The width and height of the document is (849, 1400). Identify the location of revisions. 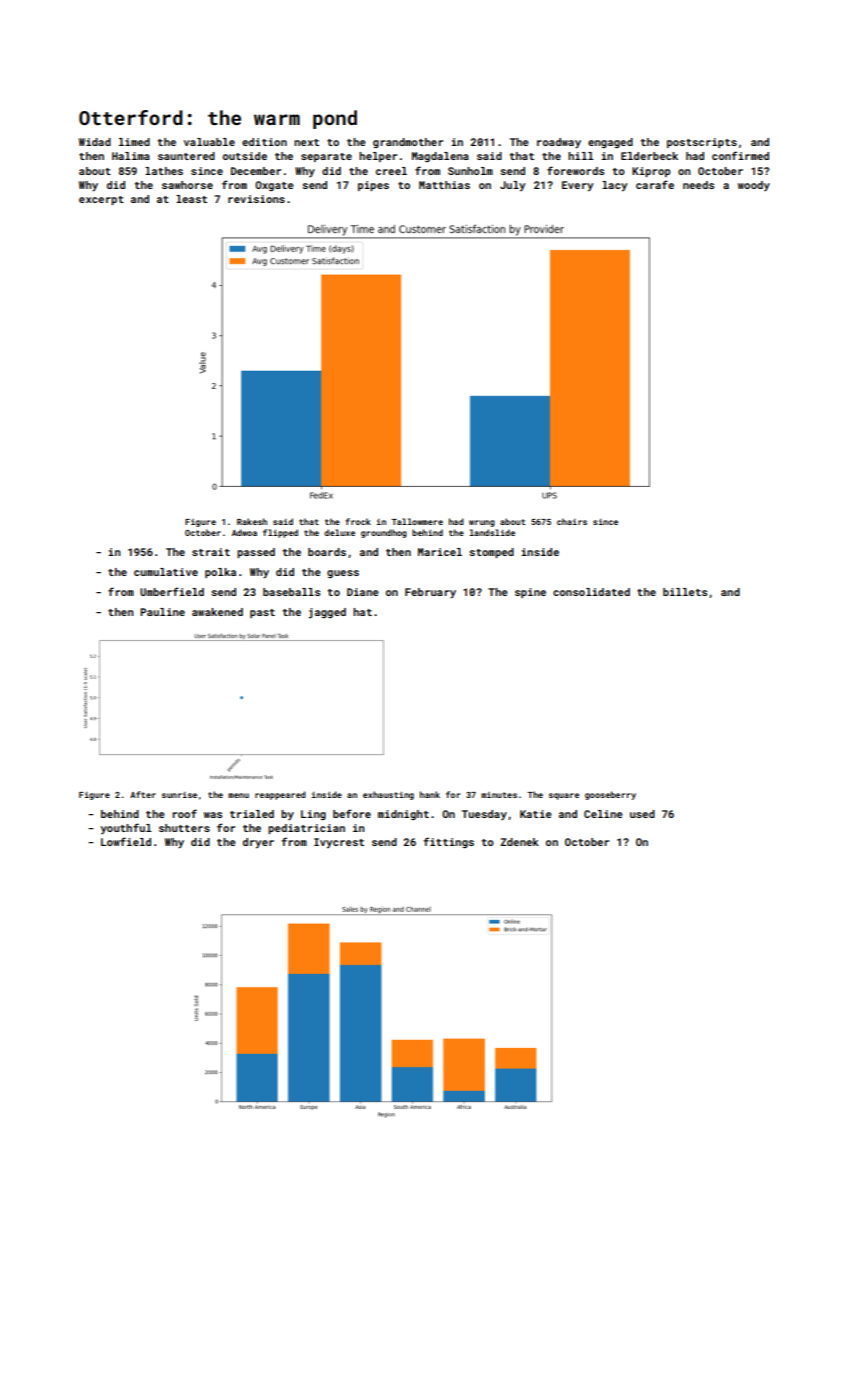
(256, 199).
